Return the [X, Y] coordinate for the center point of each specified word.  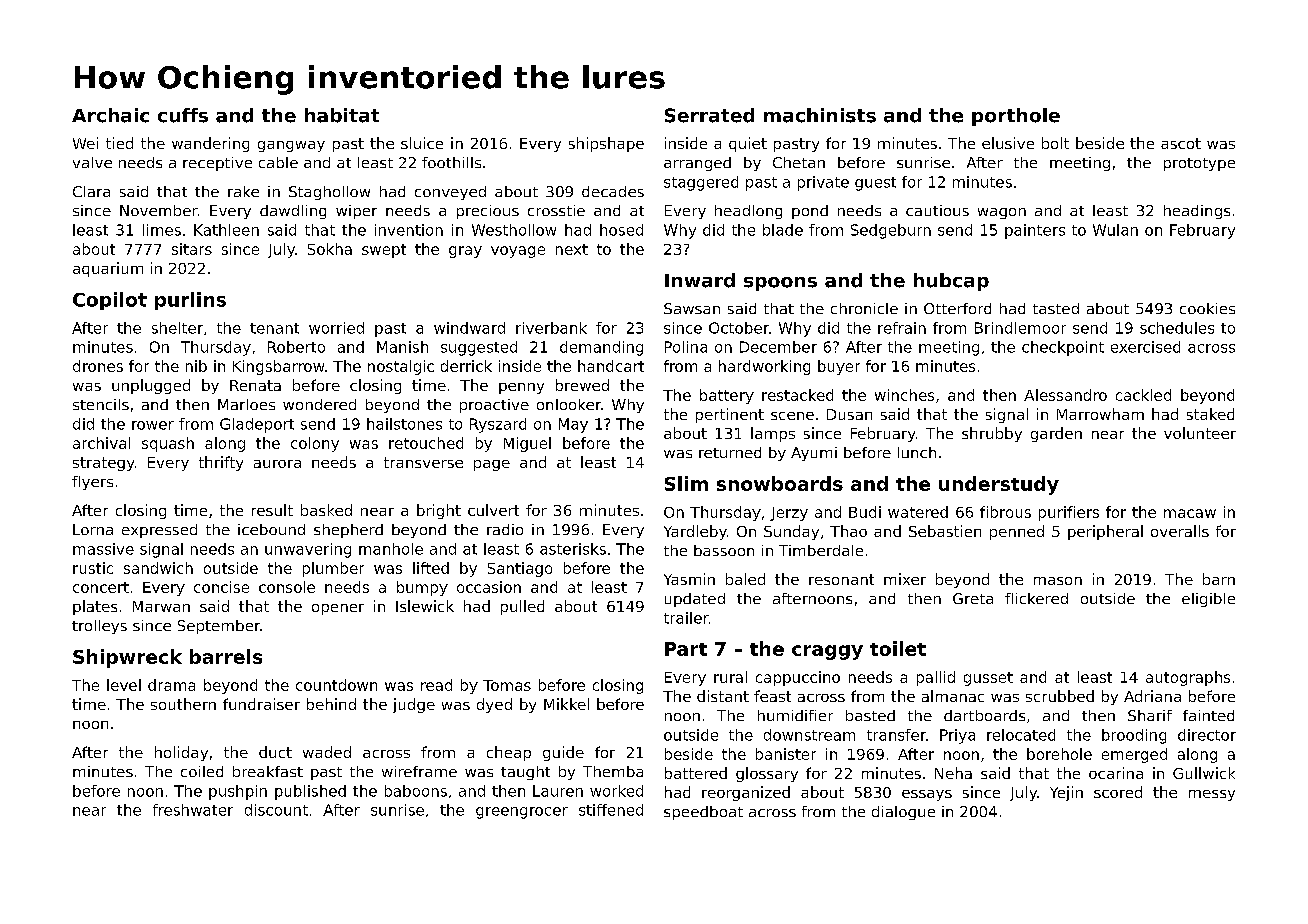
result [272, 510]
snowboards [780, 483]
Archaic [110, 115]
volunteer [1200, 433]
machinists [820, 115]
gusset [988, 679]
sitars [192, 249]
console [287, 587]
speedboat [703, 813]
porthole [1016, 117]
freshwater [193, 810]
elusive [1008, 143]
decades [613, 191]
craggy [827, 652]
